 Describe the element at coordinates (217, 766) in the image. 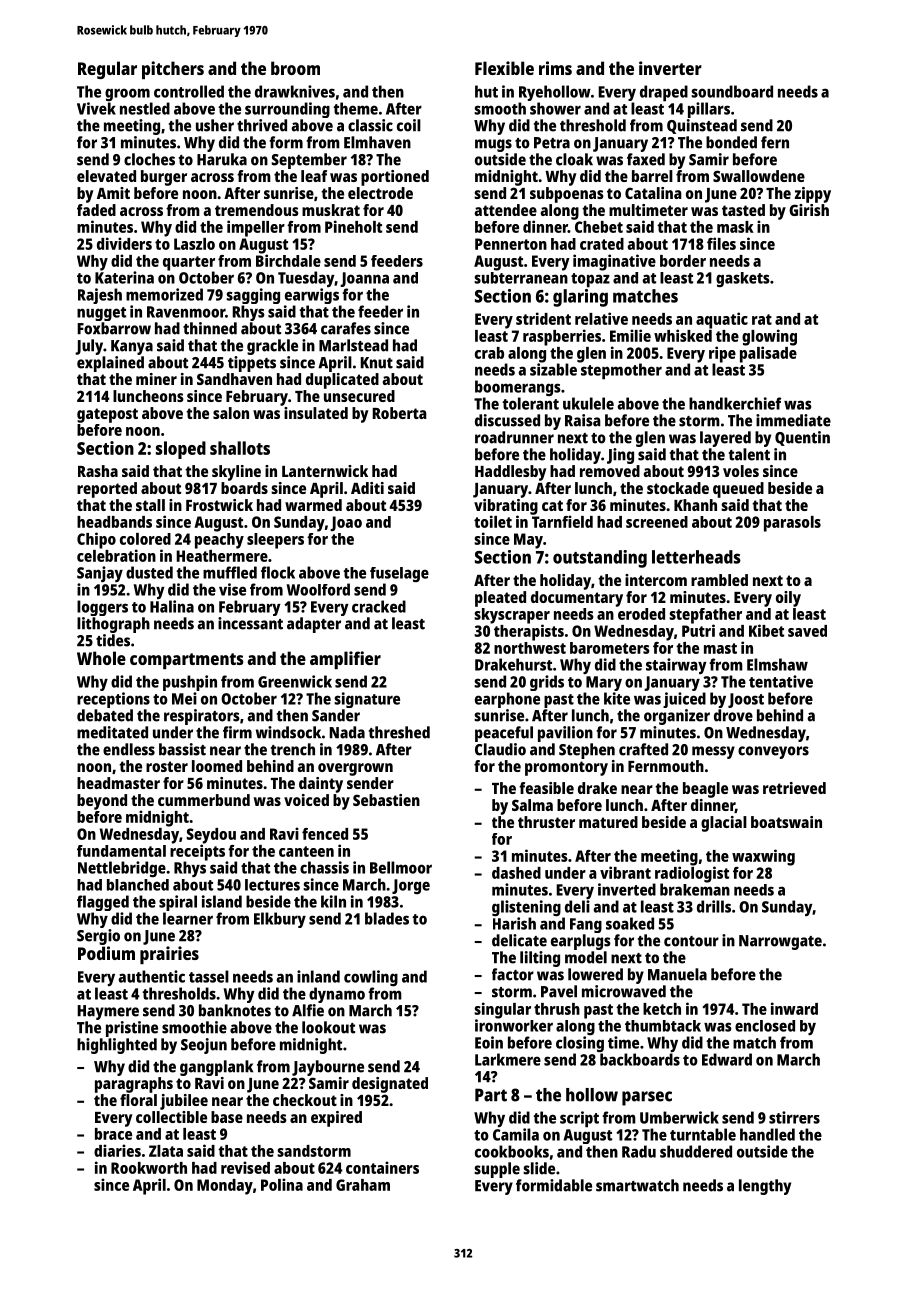

I see `loomed` at that location.
